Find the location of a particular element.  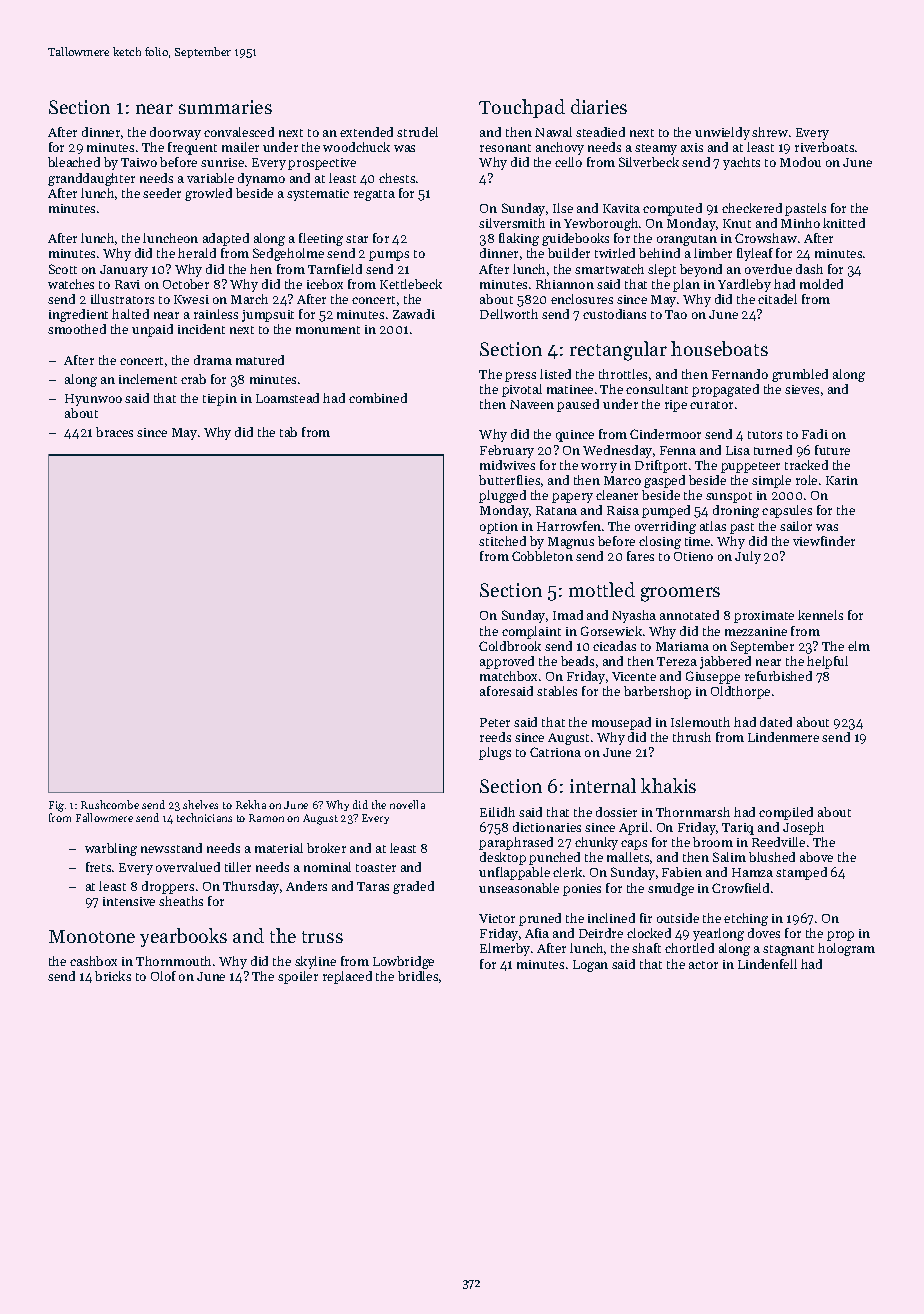

Rushcombe is located at coordinates (110, 804).
